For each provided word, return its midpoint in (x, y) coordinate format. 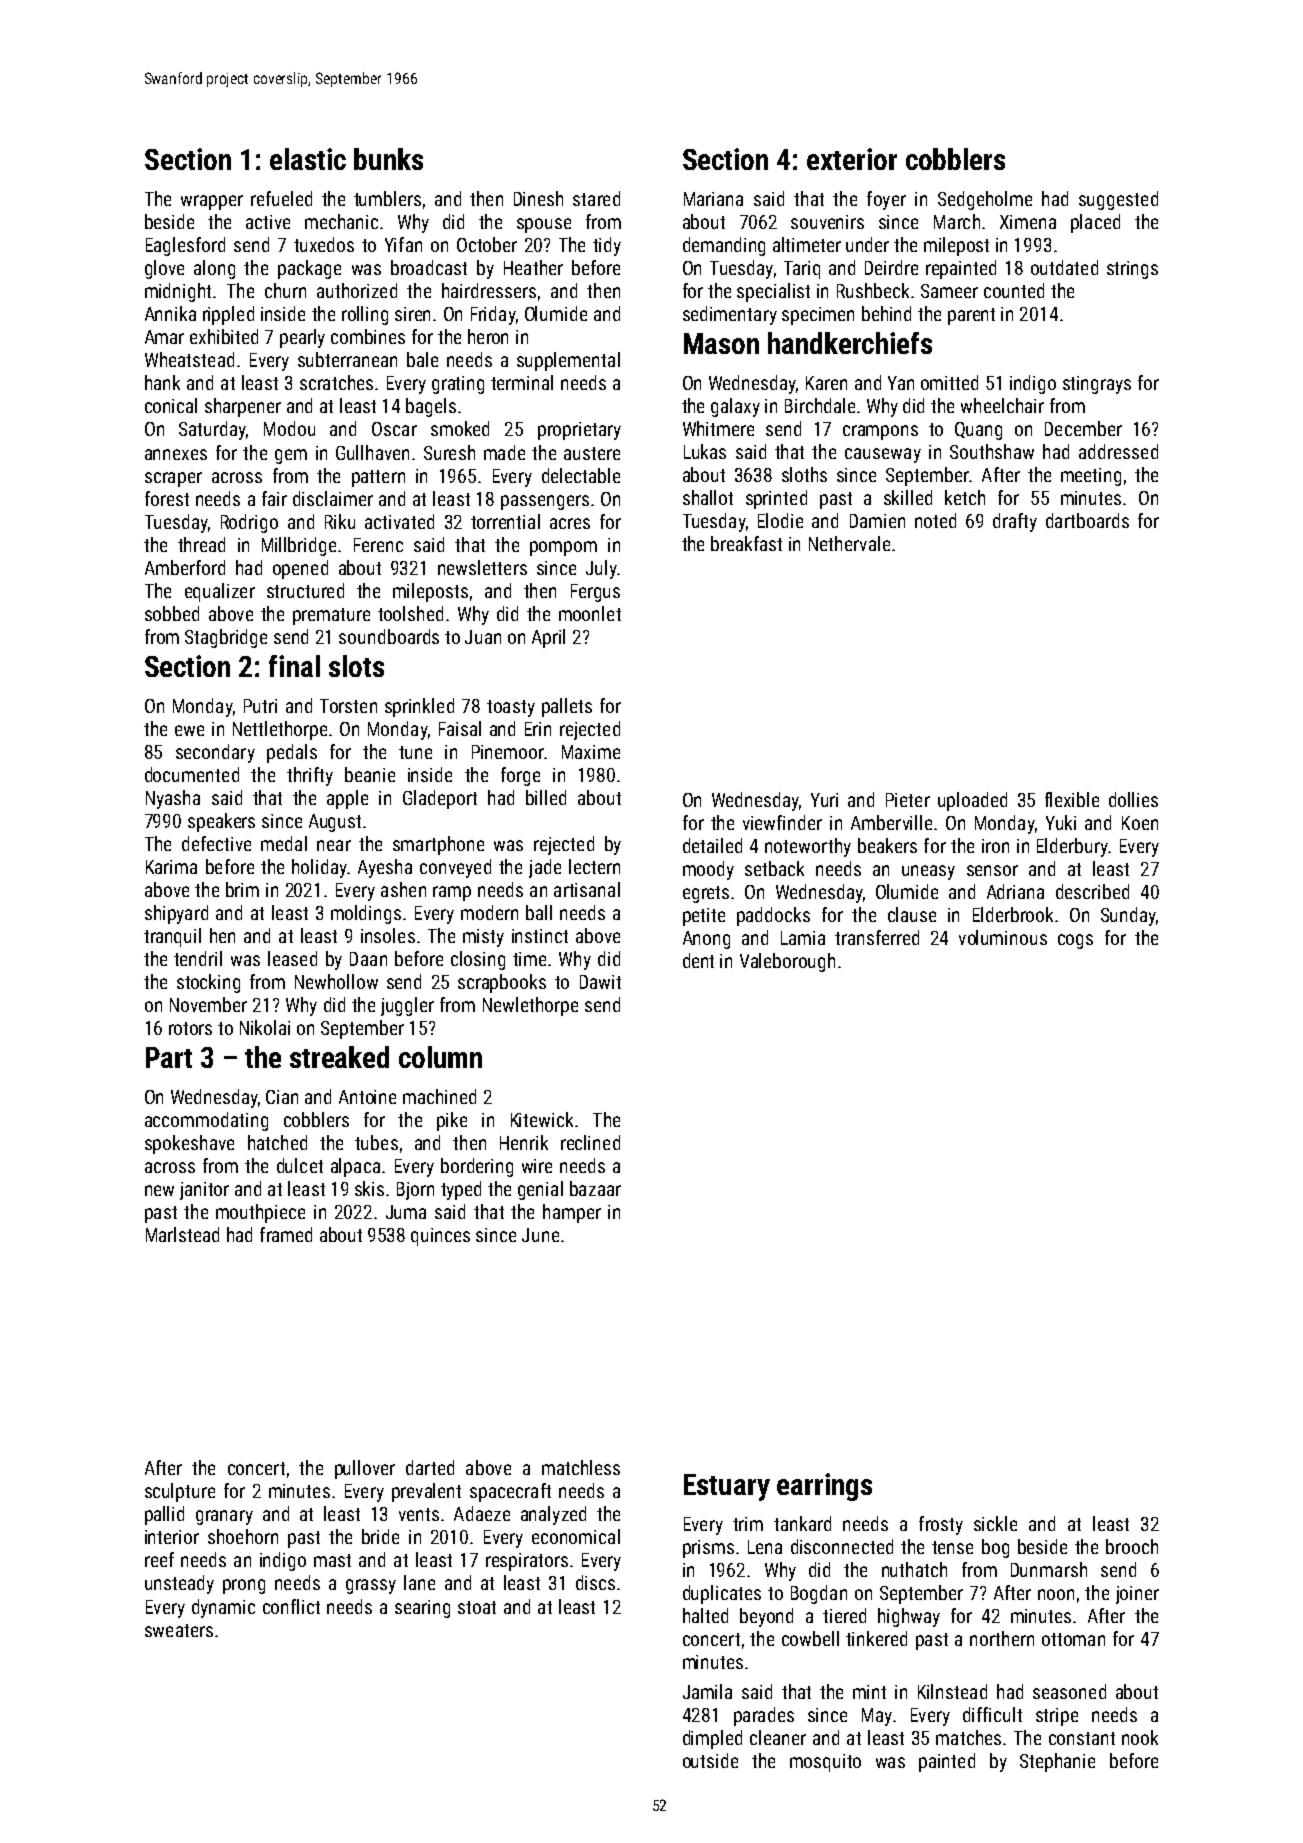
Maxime (591, 752)
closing (478, 960)
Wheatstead (189, 359)
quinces (440, 1237)
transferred (877, 937)
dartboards (1087, 520)
